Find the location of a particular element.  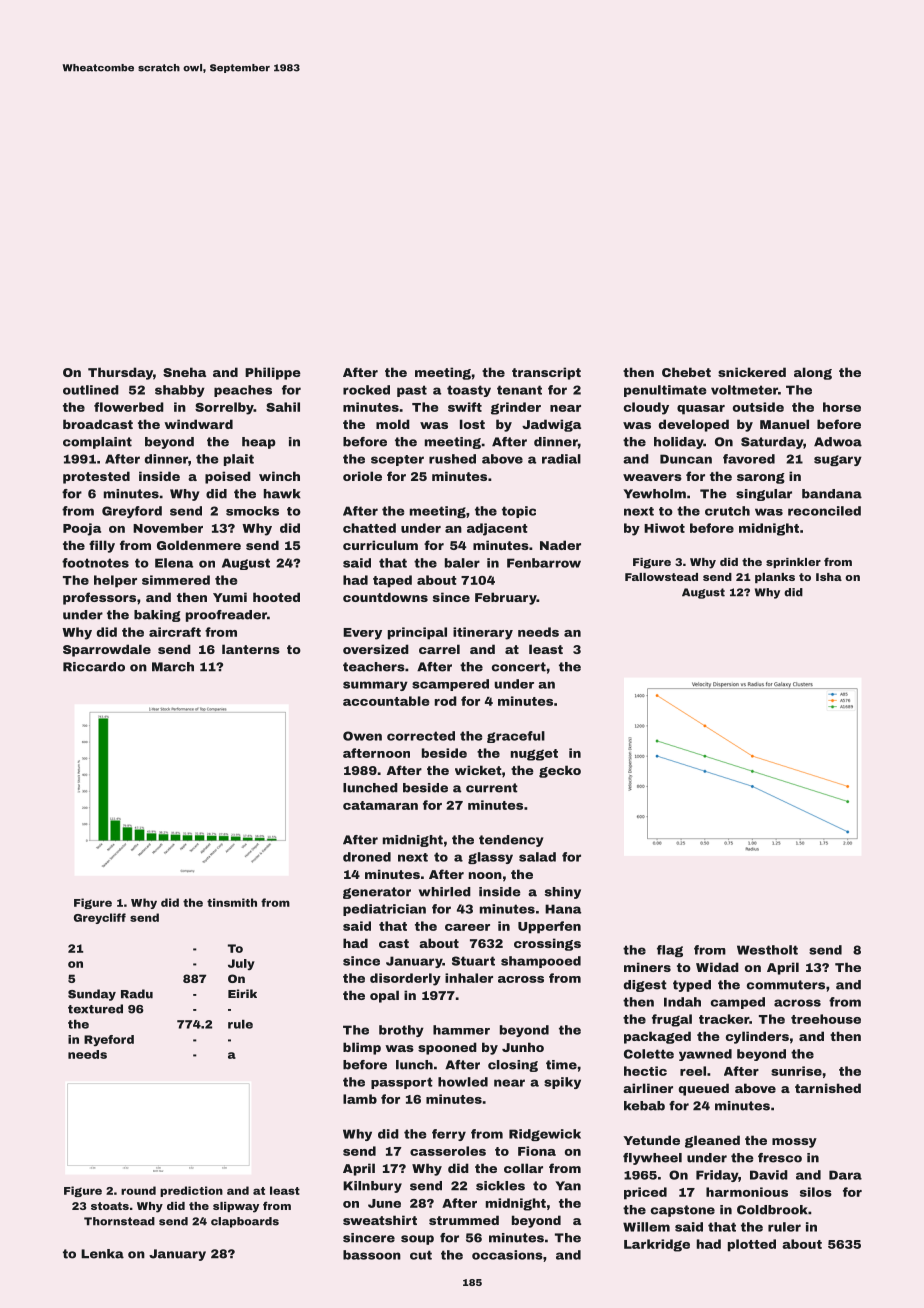

Lenka is located at coordinates (102, 1254).
